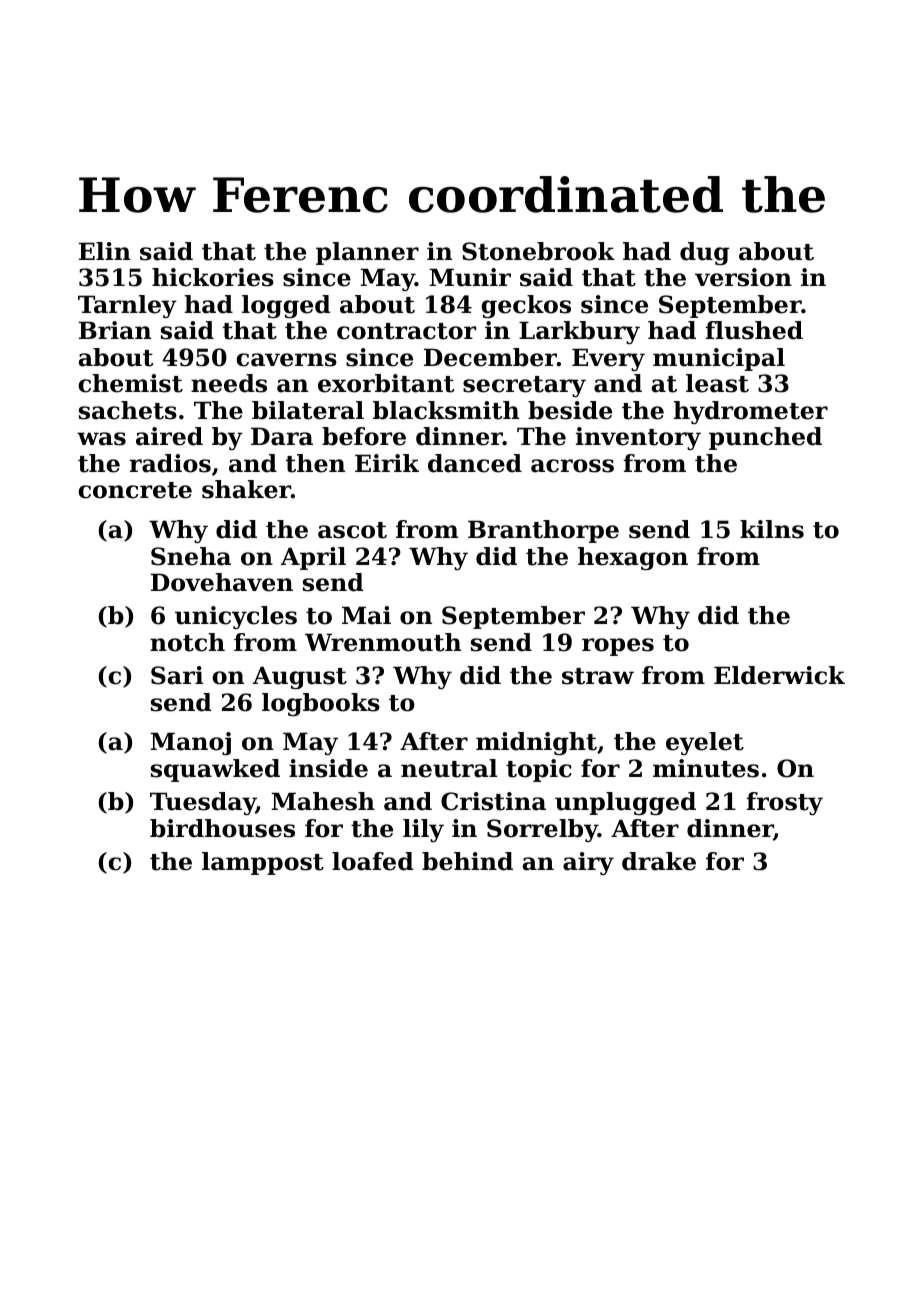 The width and height of the screenshot is (924, 1311). What do you see at coordinates (705, 743) in the screenshot?
I see `eyelet` at bounding box center [705, 743].
